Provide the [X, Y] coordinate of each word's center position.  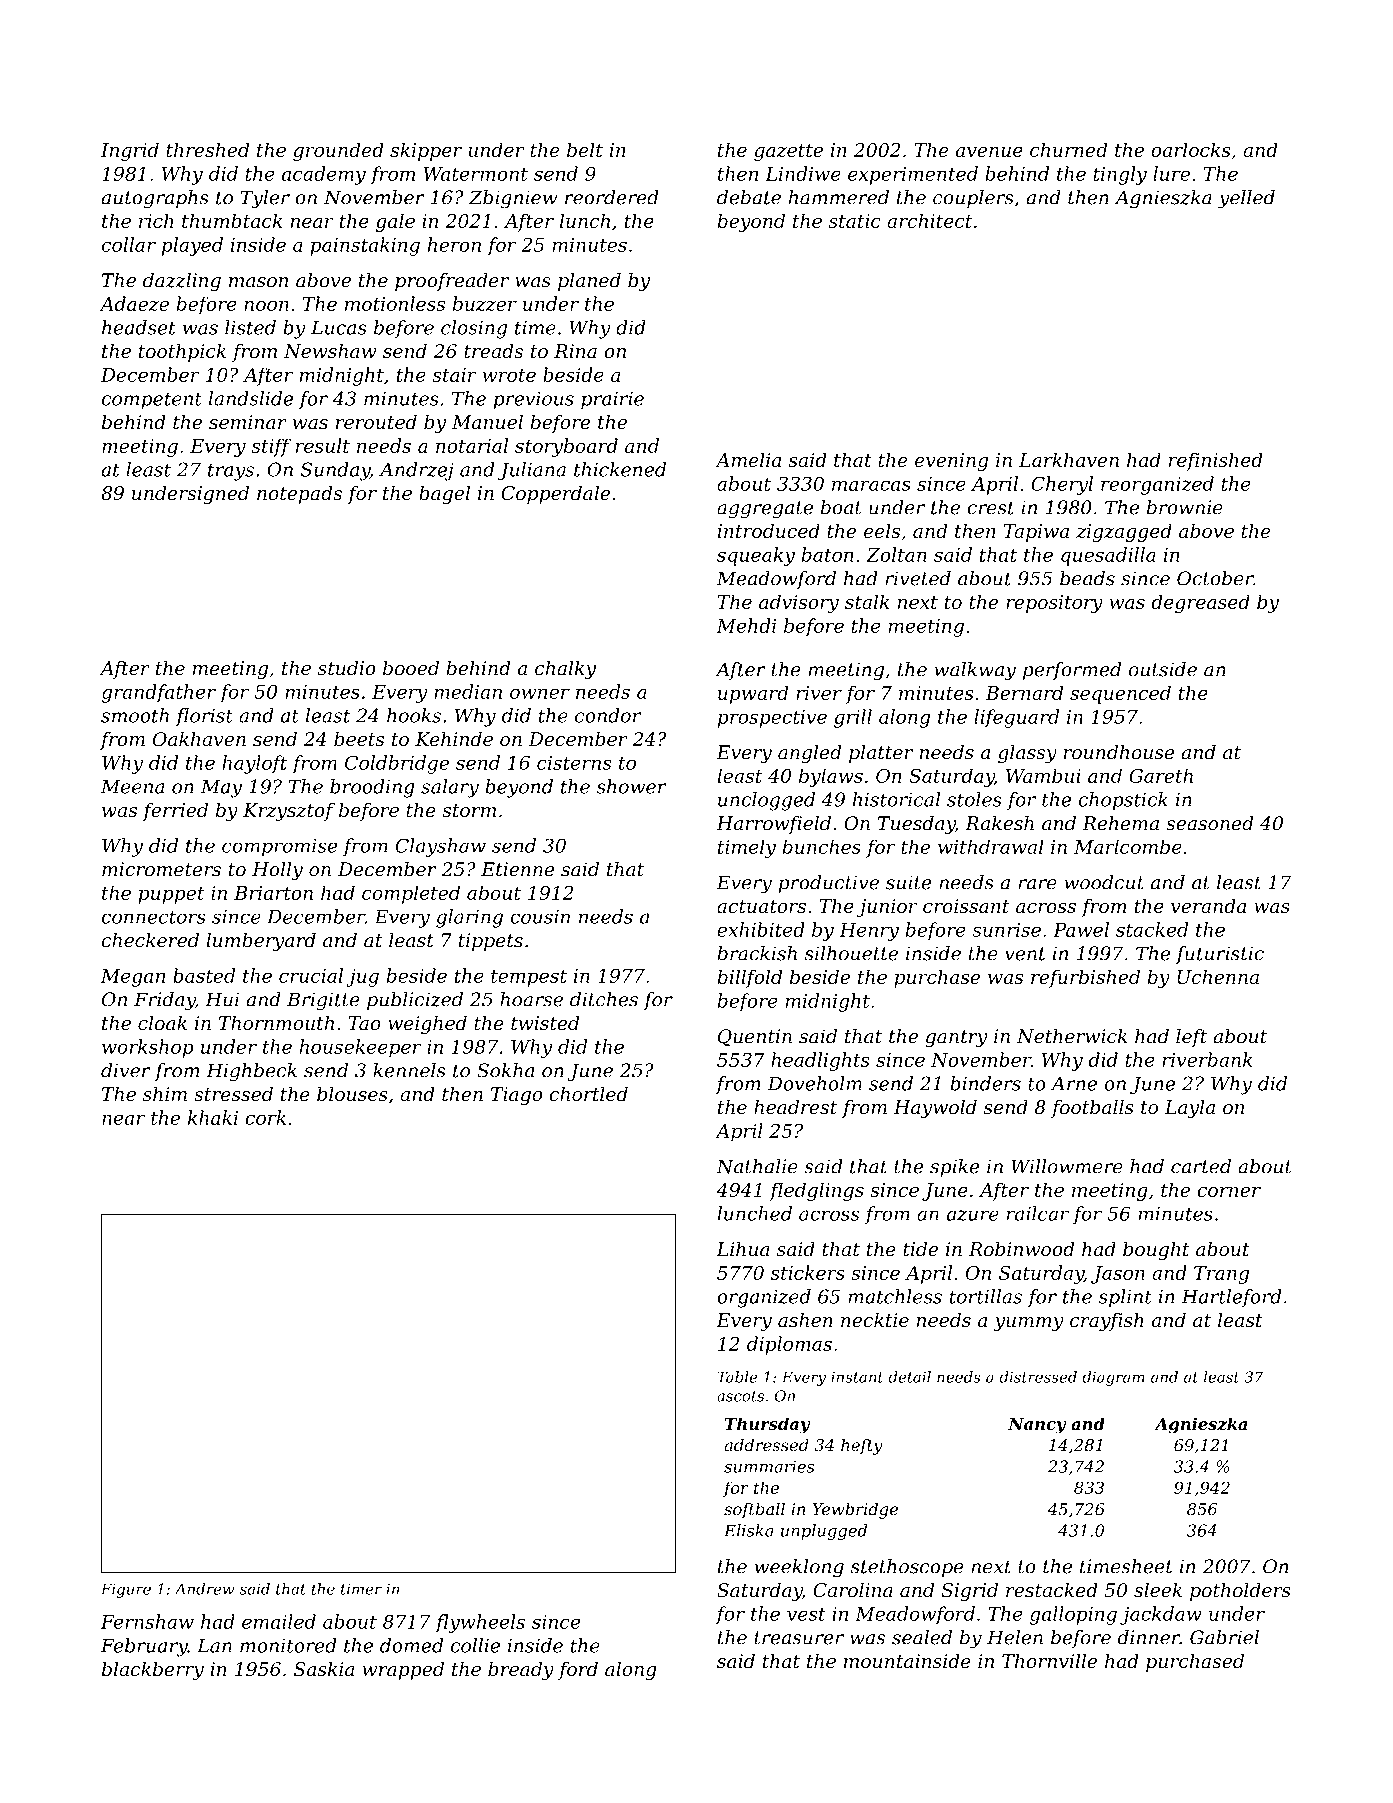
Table [737, 1377]
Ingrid [130, 151]
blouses [352, 1094]
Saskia [324, 1669]
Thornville [1049, 1661]
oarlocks [1190, 149]
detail [909, 1377]
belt [585, 149]
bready [521, 1670]
